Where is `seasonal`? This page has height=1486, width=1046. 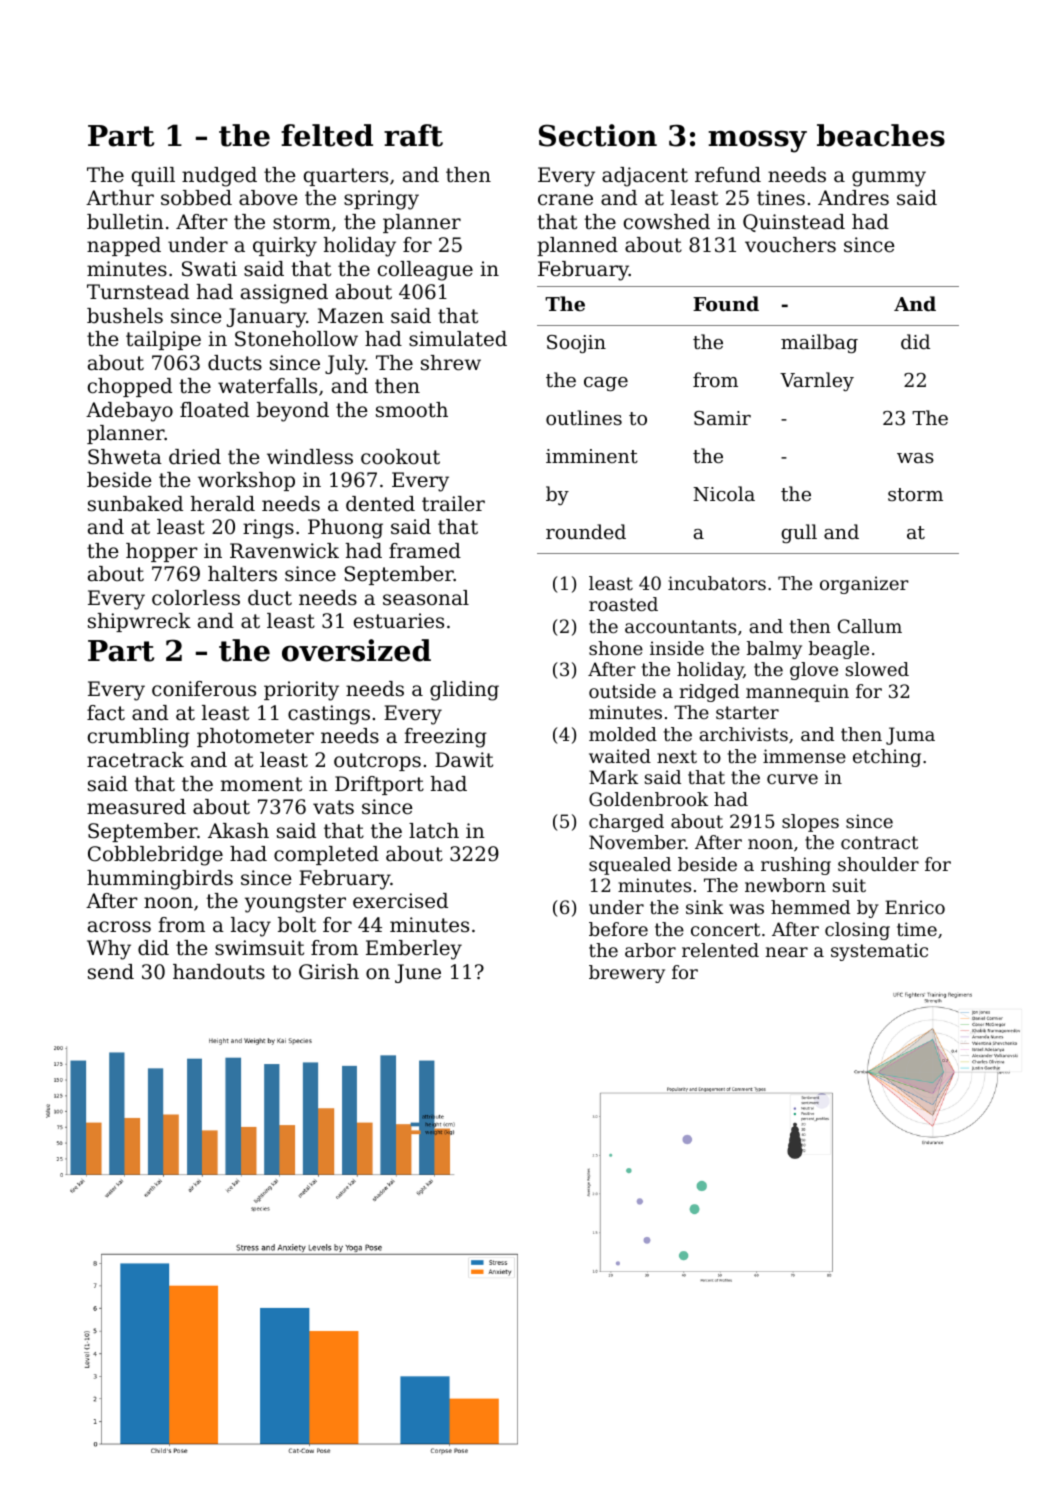
seasonal is located at coordinates (426, 597).
